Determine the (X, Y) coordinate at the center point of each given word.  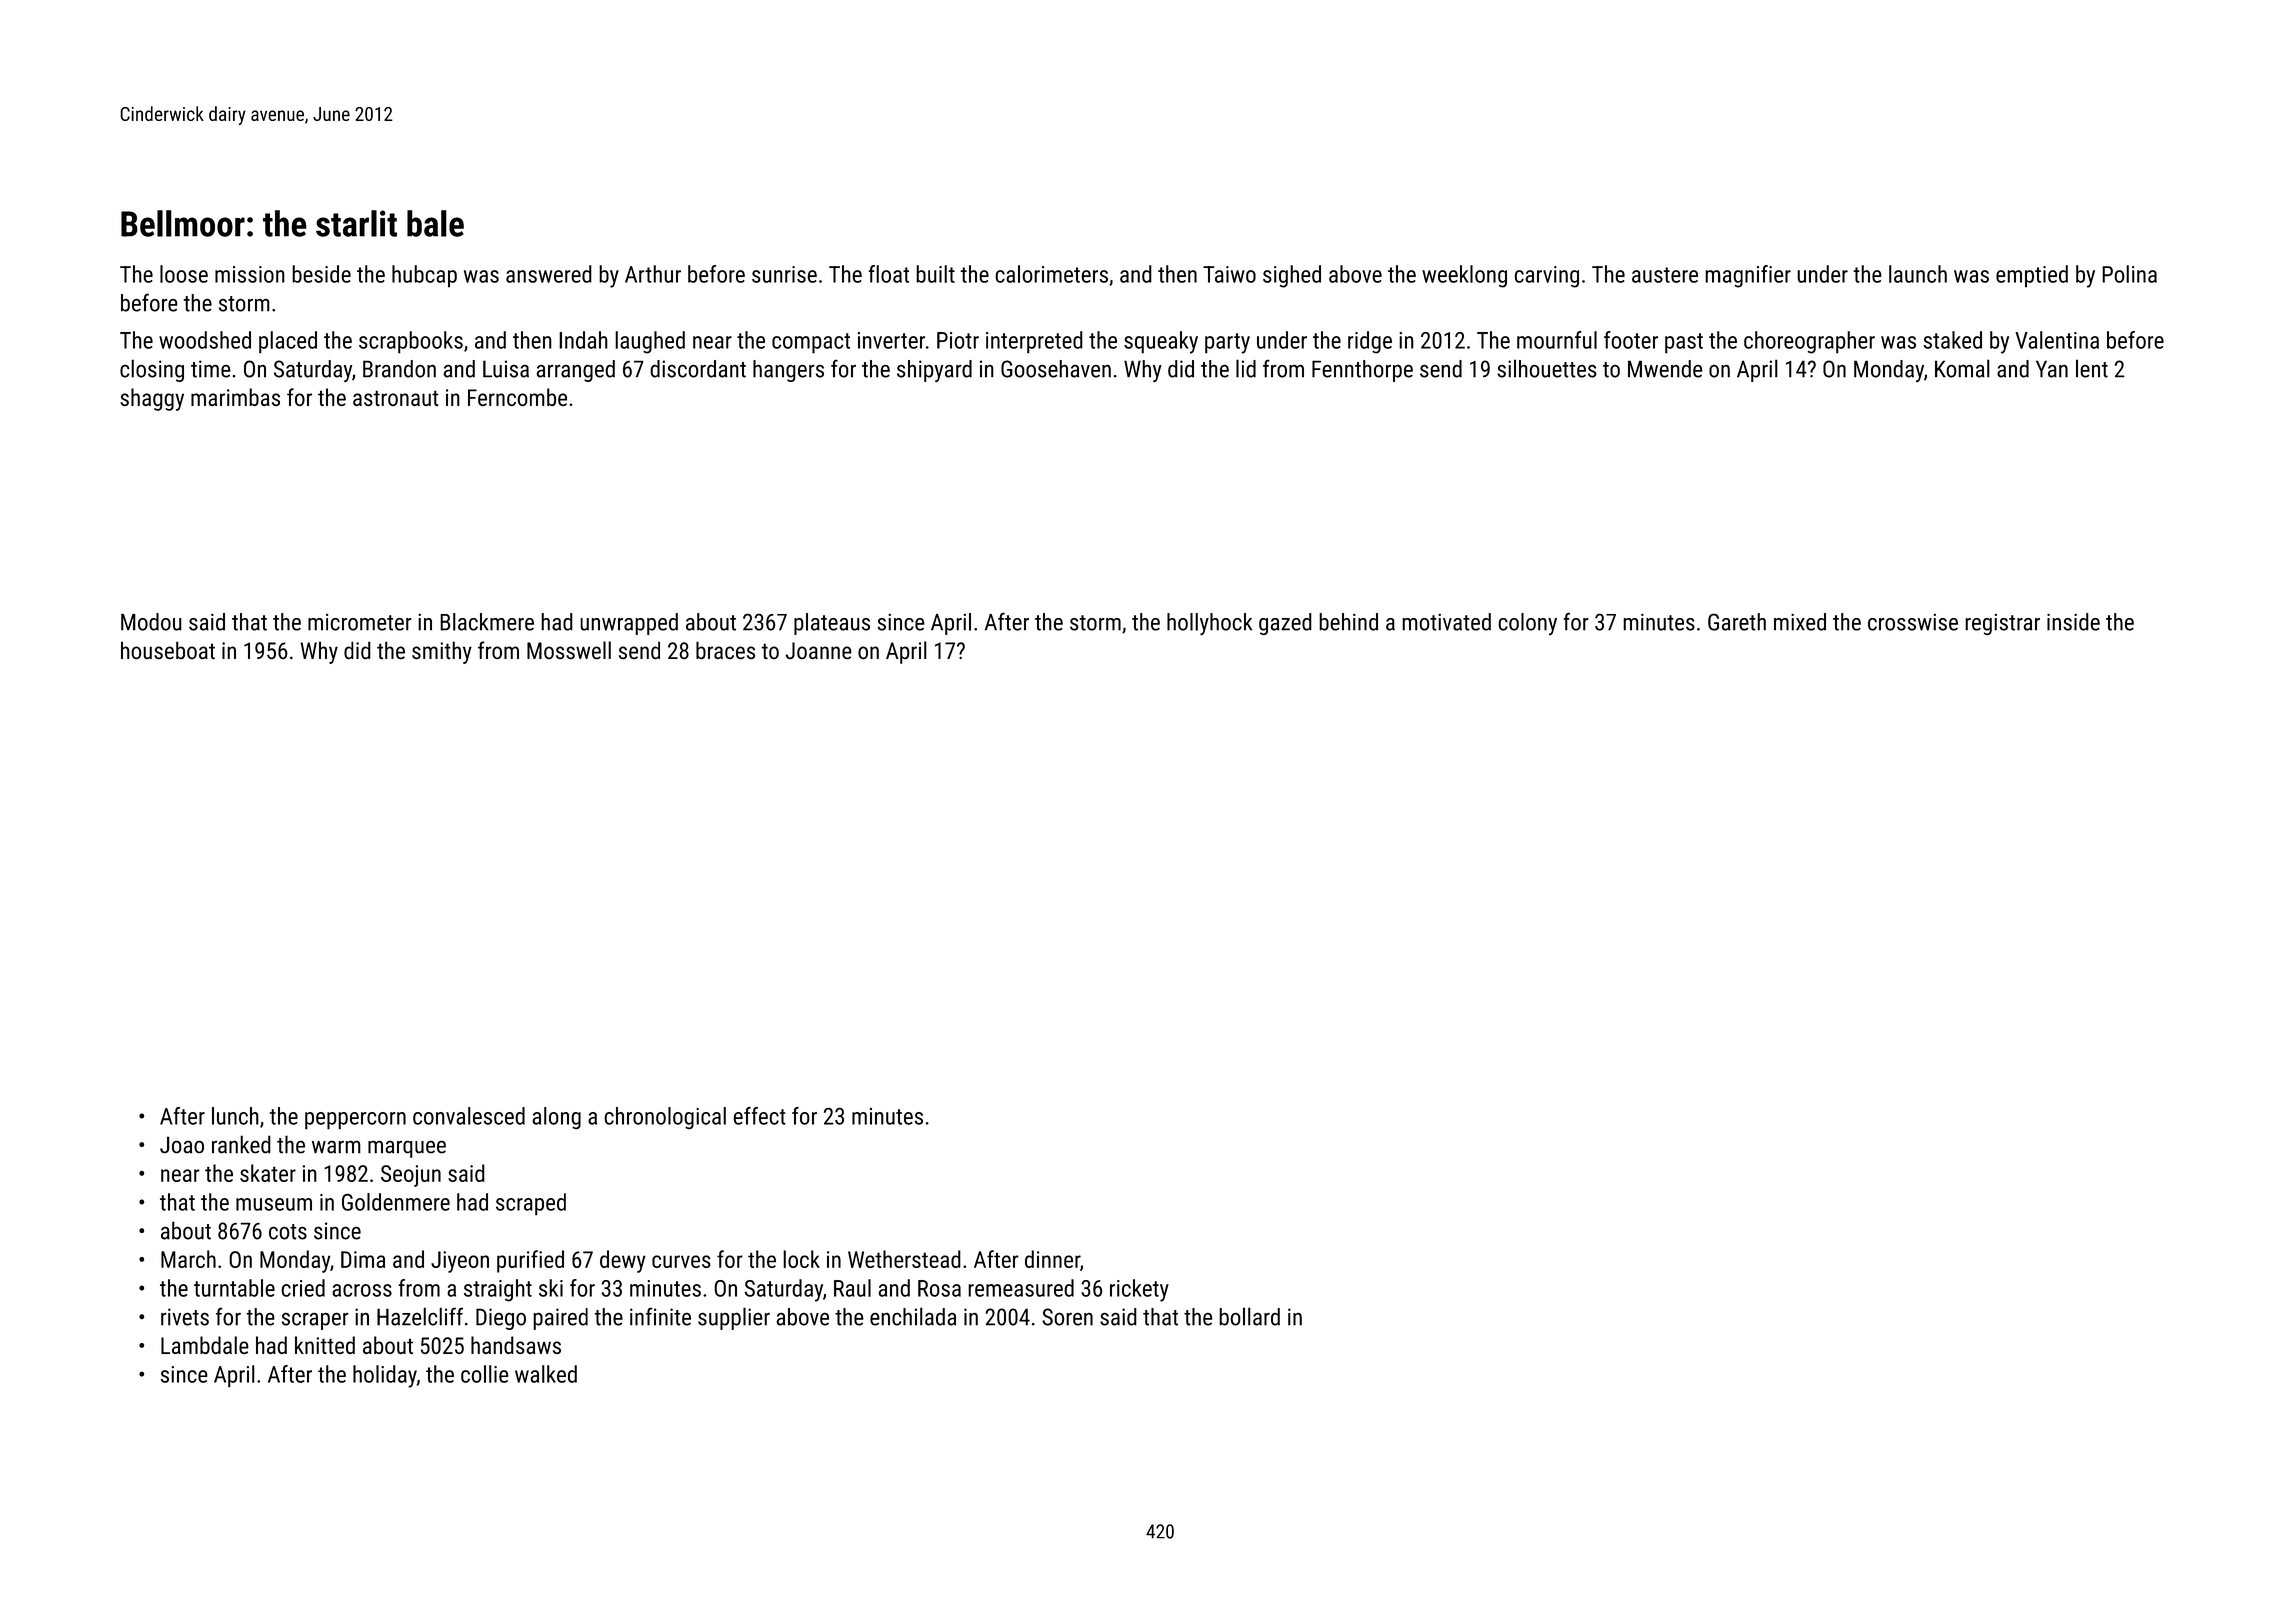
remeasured (1021, 1288)
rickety (1139, 1290)
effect (759, 1116)
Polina (2129, 274)
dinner (1052, 1259)
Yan (2052, 369)
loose (184, 274)
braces (725, 650)
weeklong (1464, 276)
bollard (1249, 1316)
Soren (1067, 1317)
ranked (241, 1144)
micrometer (359, 622)
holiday (385, 1376)
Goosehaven (1056, 369)
